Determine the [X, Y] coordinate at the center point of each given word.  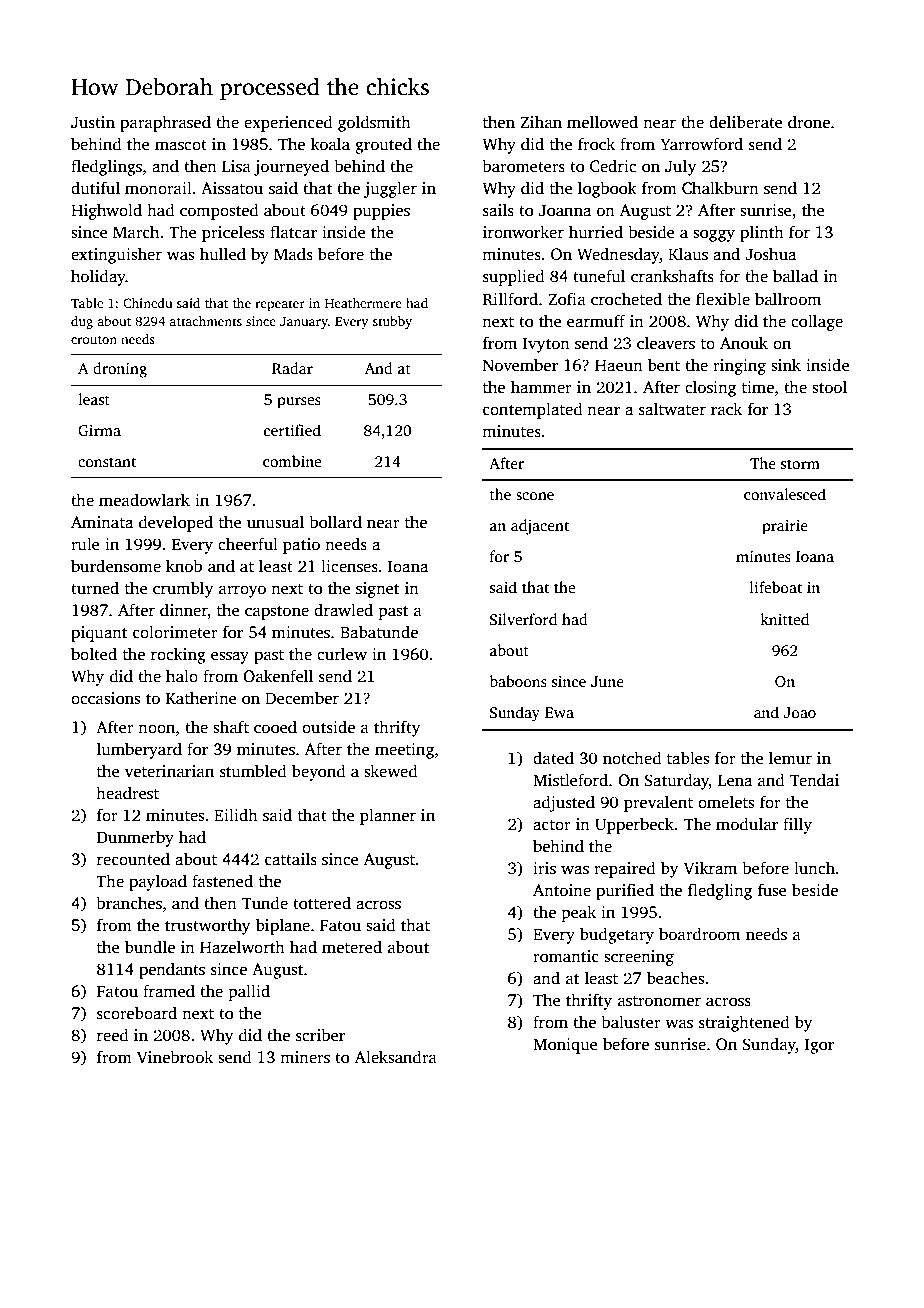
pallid [249, 992]
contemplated [533, 410]
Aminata [102, 522]
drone [809, 122]
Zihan [541, 121]
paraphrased [165, 123]
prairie [785, 527]
